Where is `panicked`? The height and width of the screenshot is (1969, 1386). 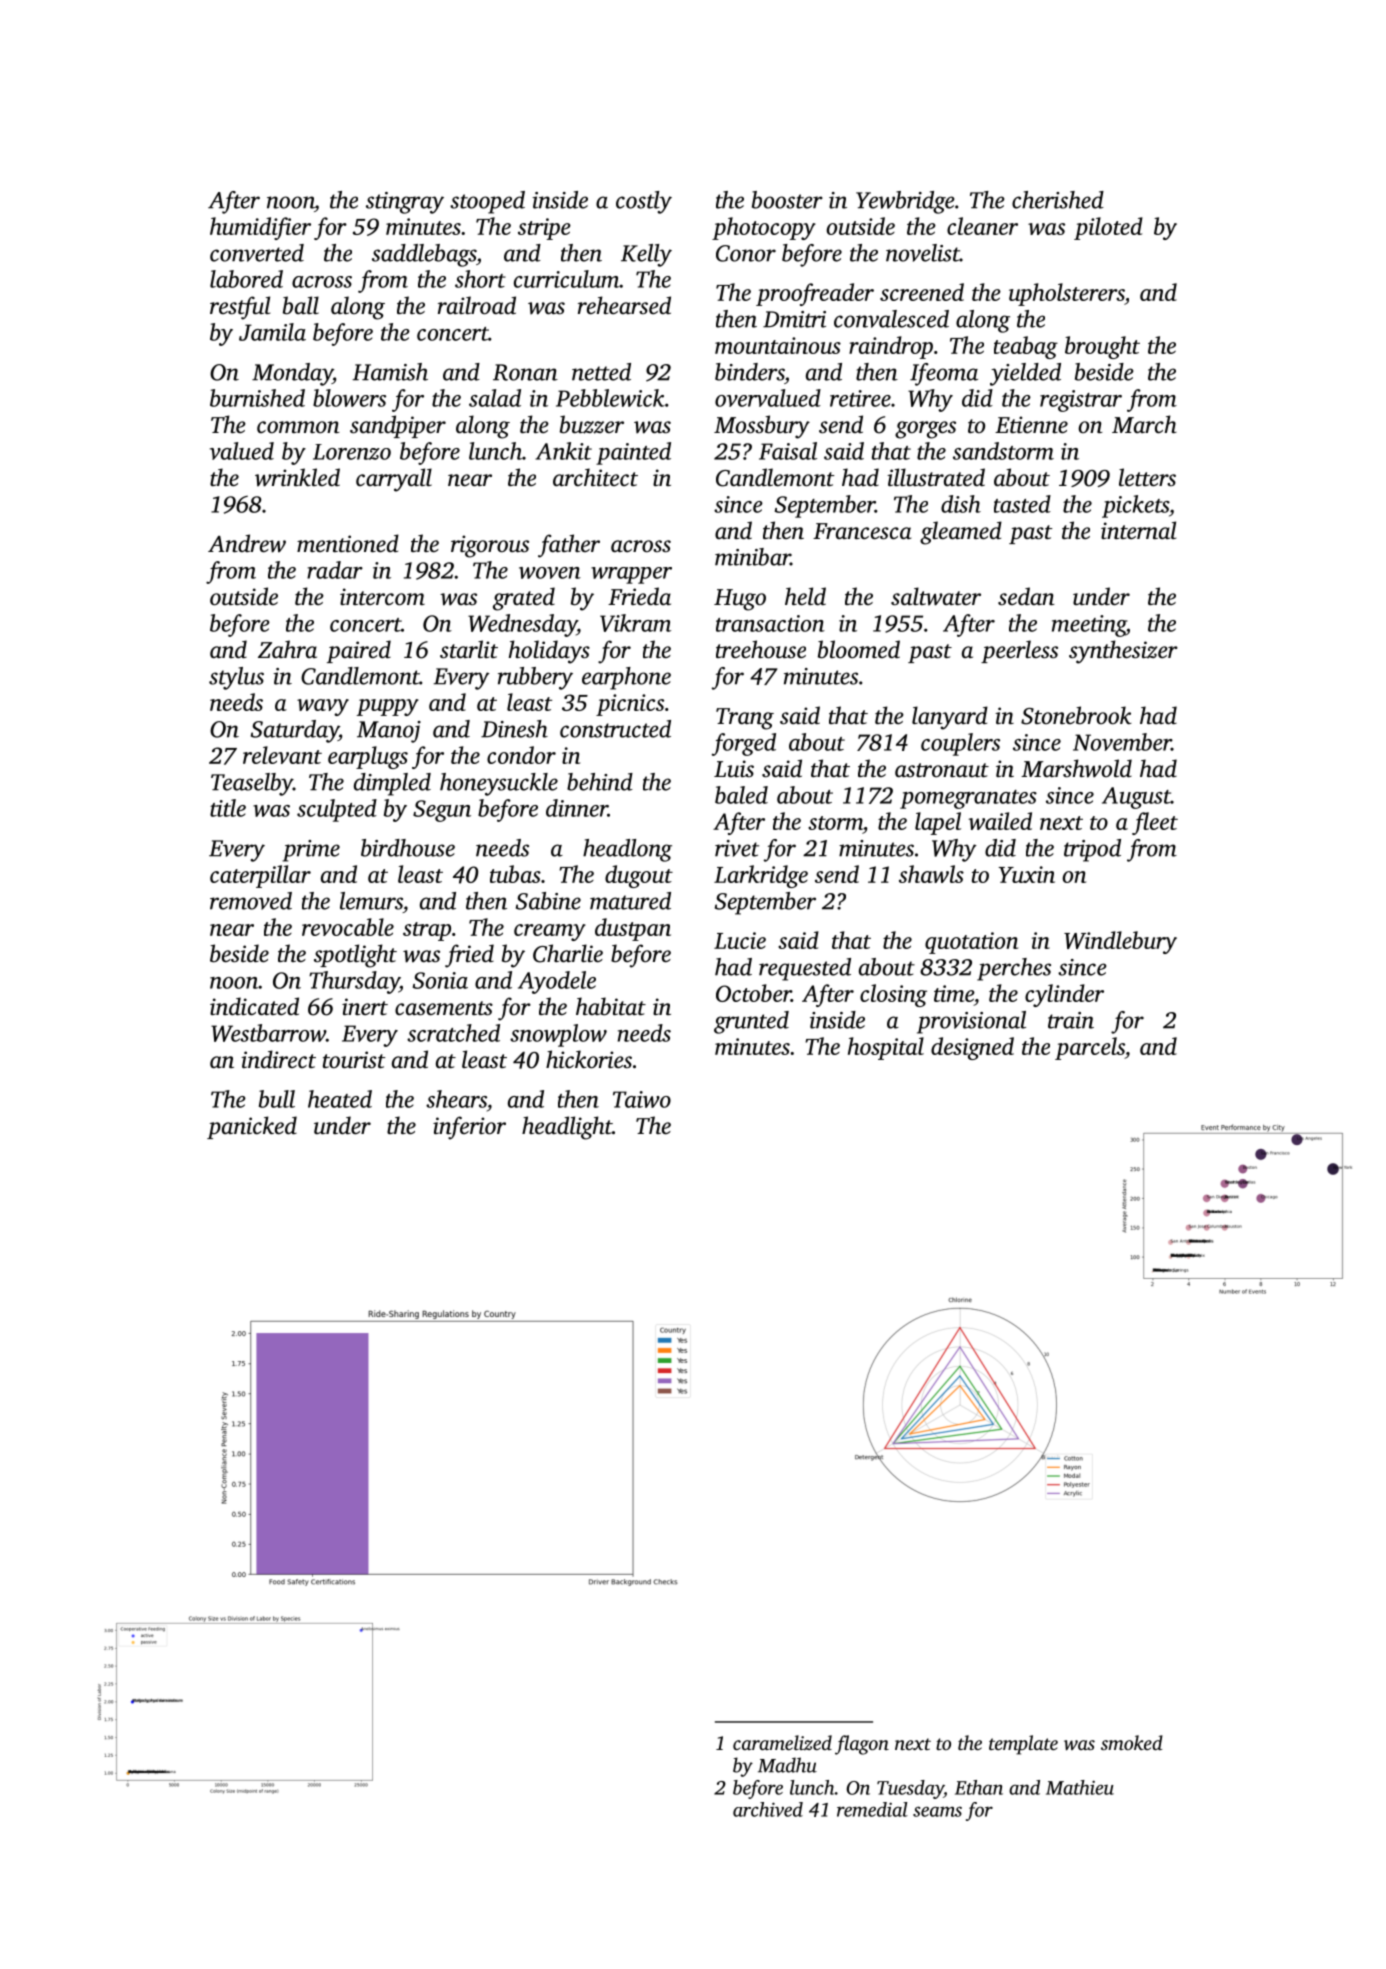 panicked is located at coordinates (252, 1127).
